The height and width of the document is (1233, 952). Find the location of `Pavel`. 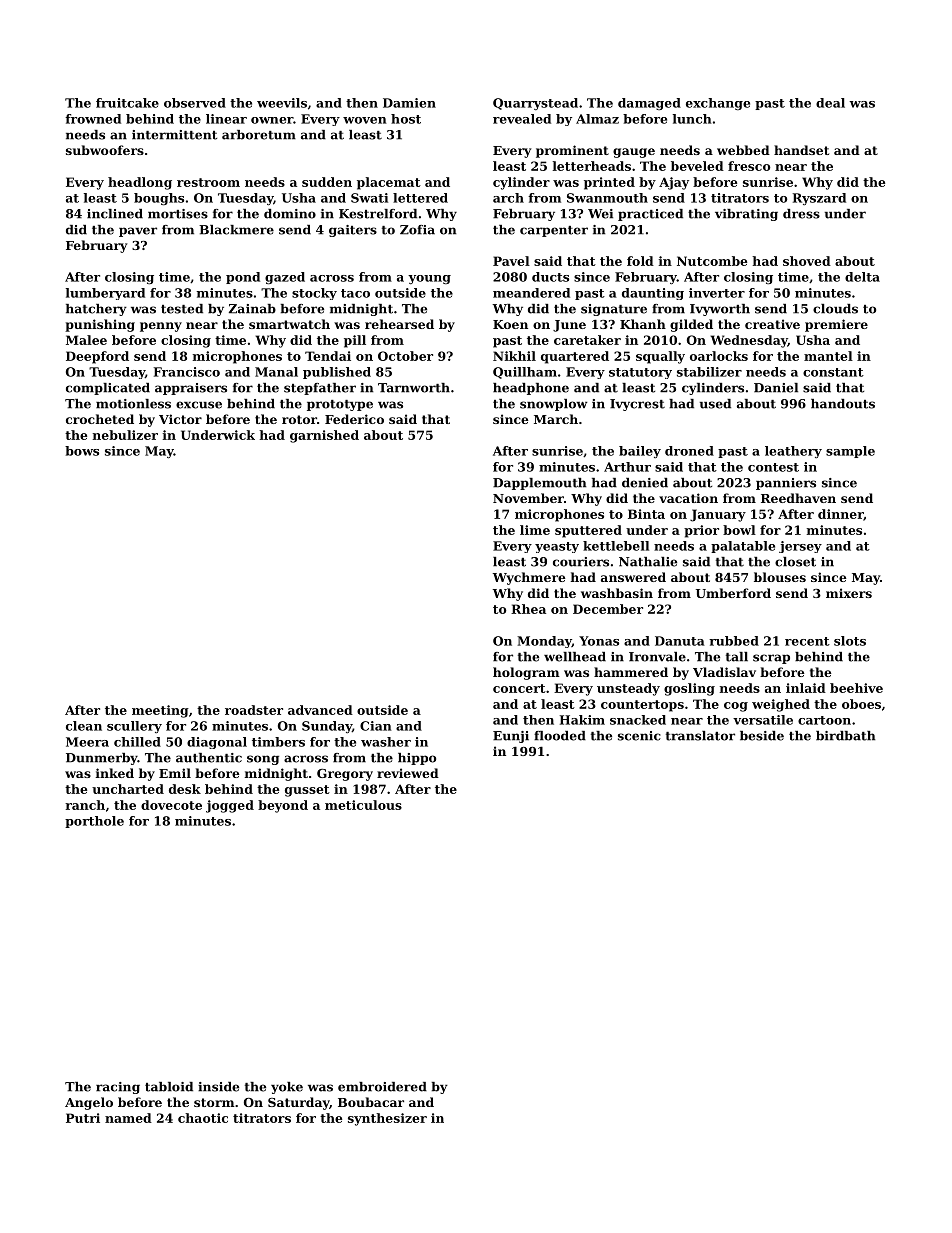

Pavel is located at coordinates (511, 261).
